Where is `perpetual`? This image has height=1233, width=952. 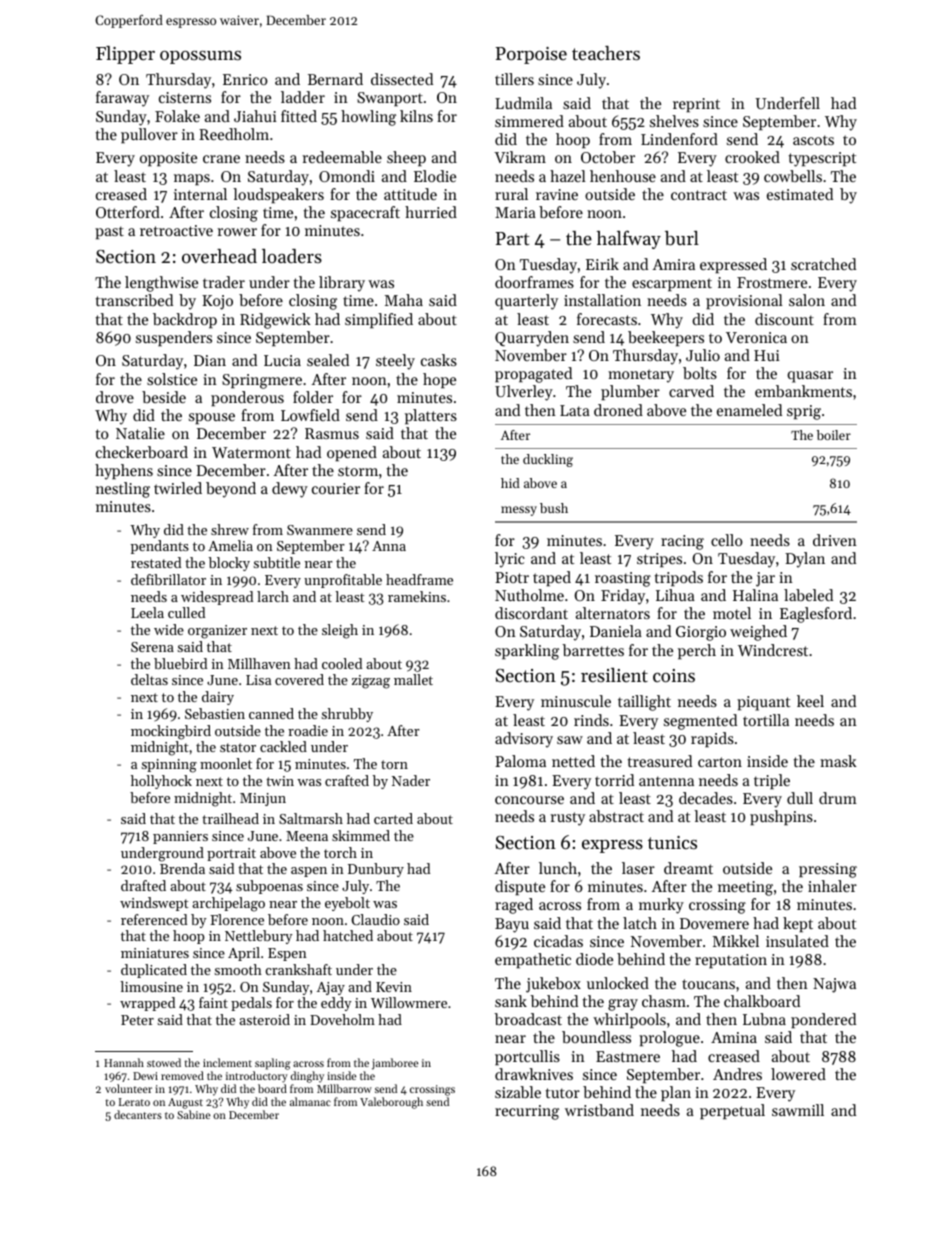 perpetual is located at coordinates (732, 1111).
